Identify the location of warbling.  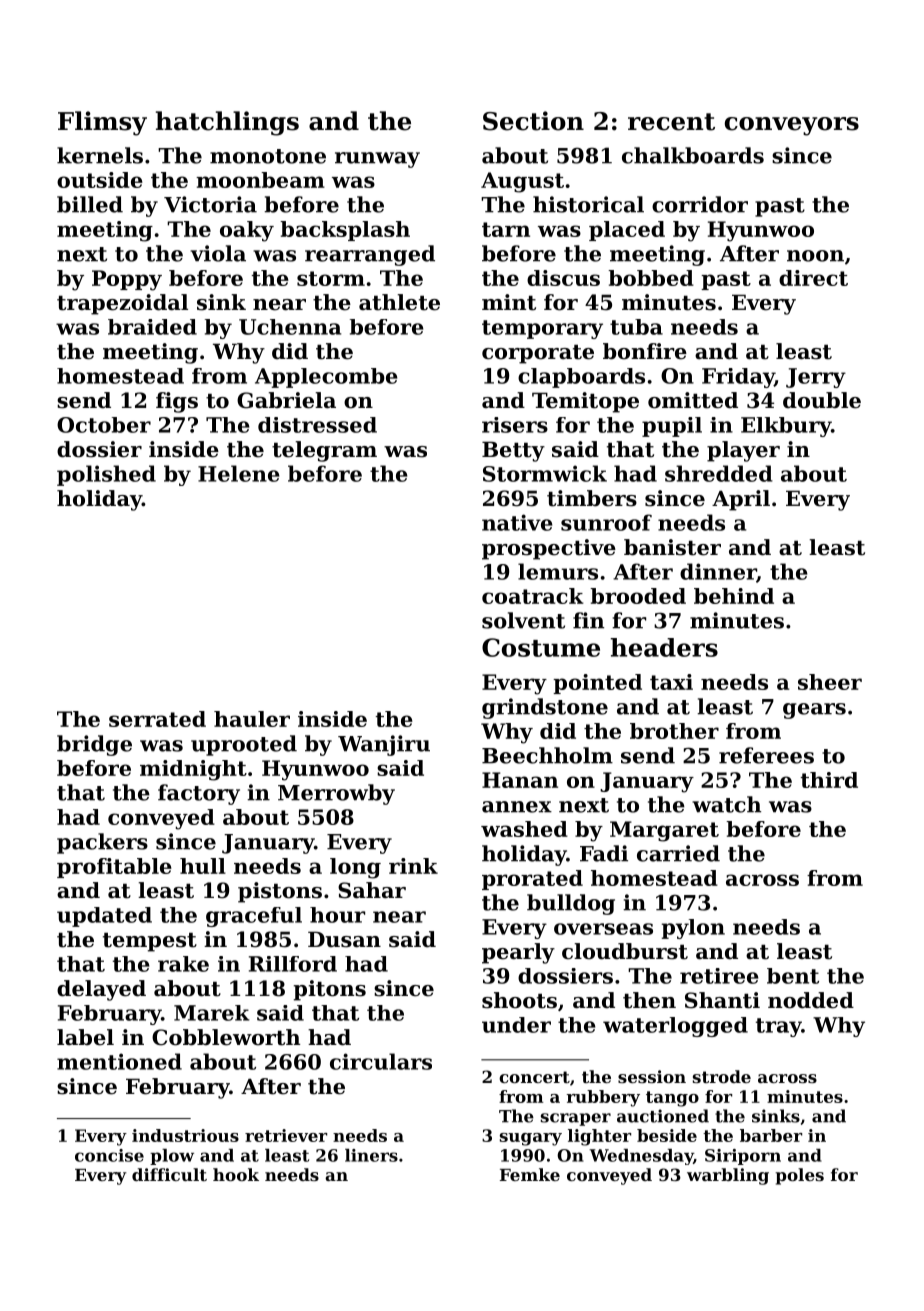
(728, 1176).
